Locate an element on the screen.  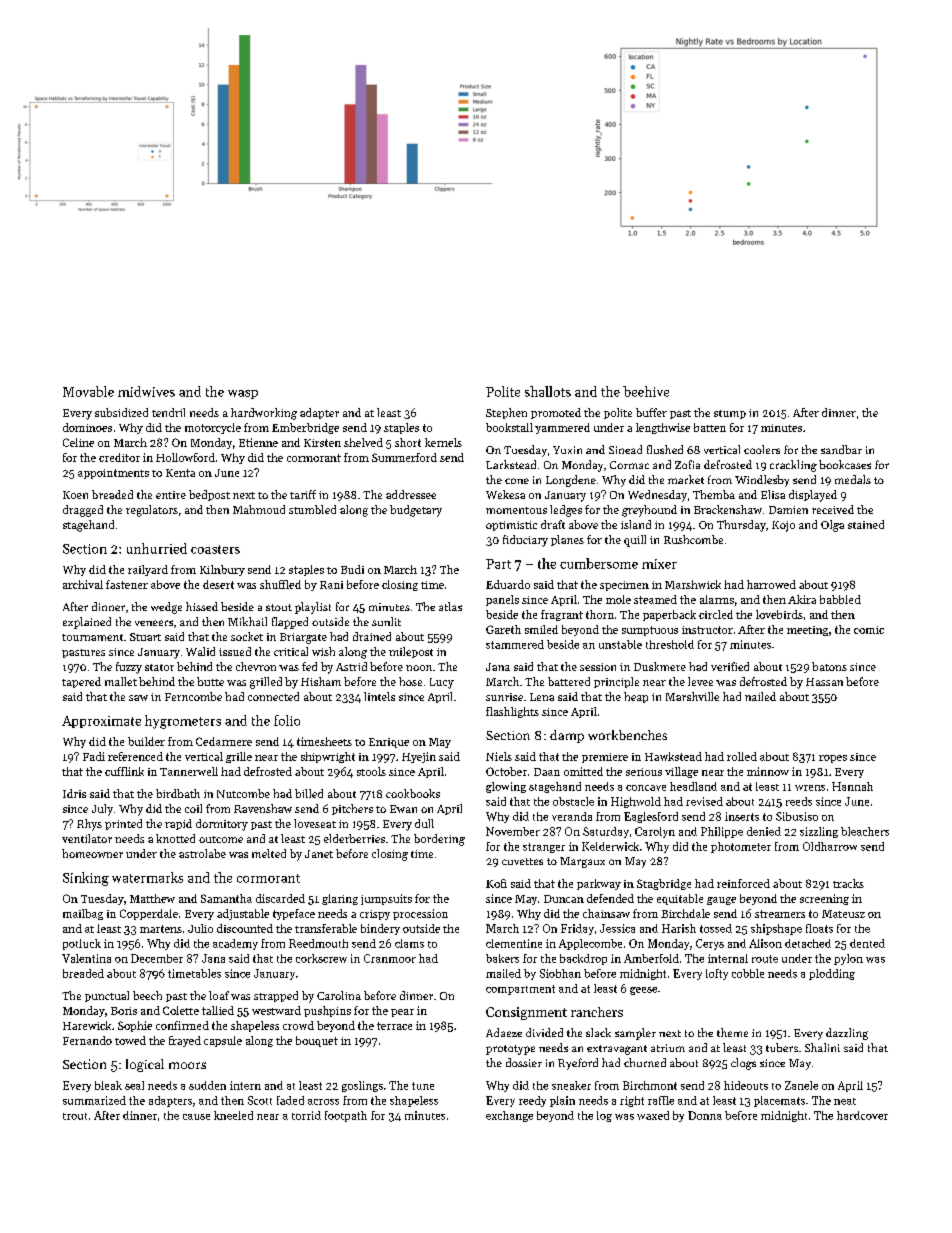
railyard is located at coordinates (148, 570).
